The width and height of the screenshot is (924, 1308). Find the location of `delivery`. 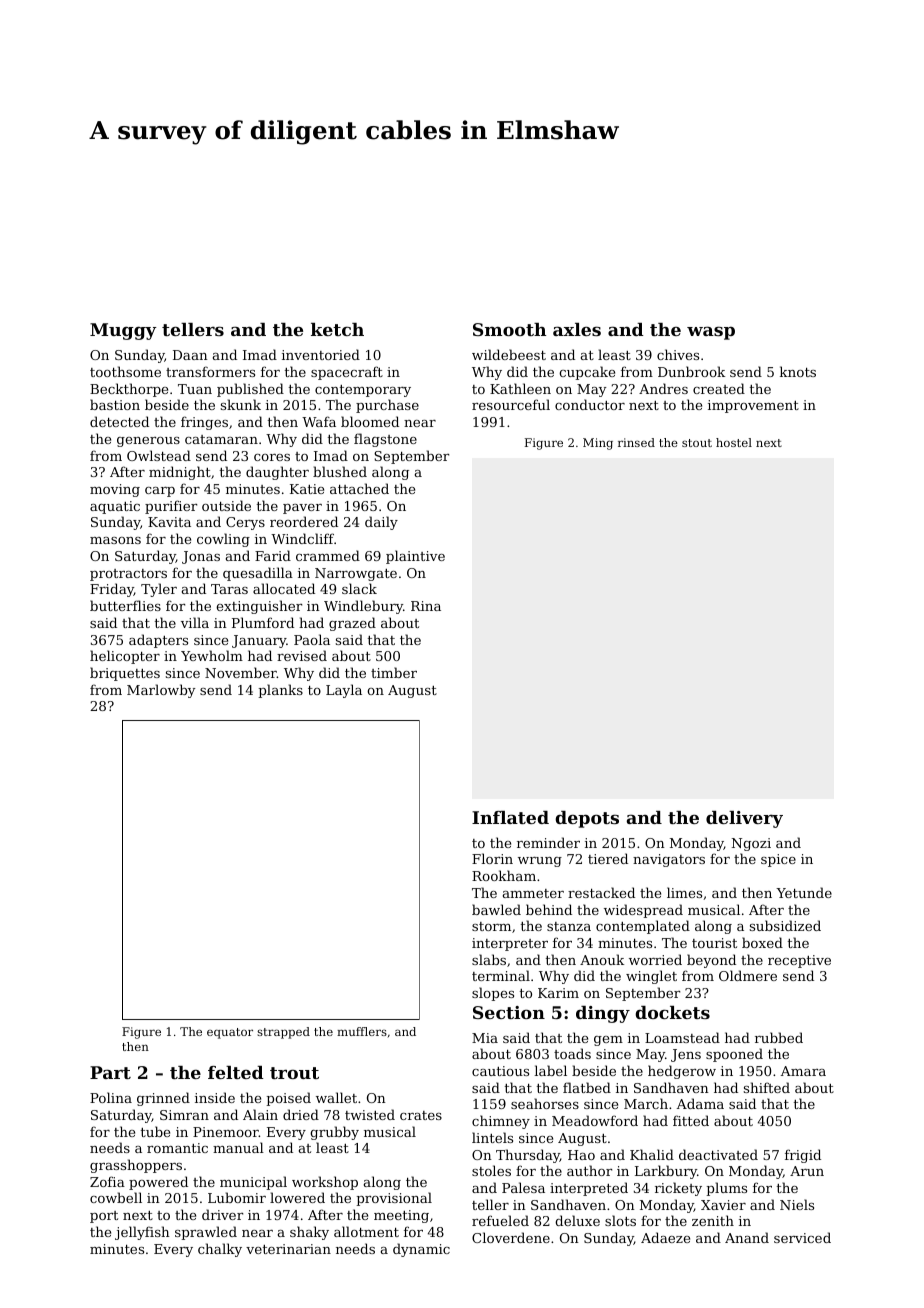

delivery is located at coordinates (744, 819).
